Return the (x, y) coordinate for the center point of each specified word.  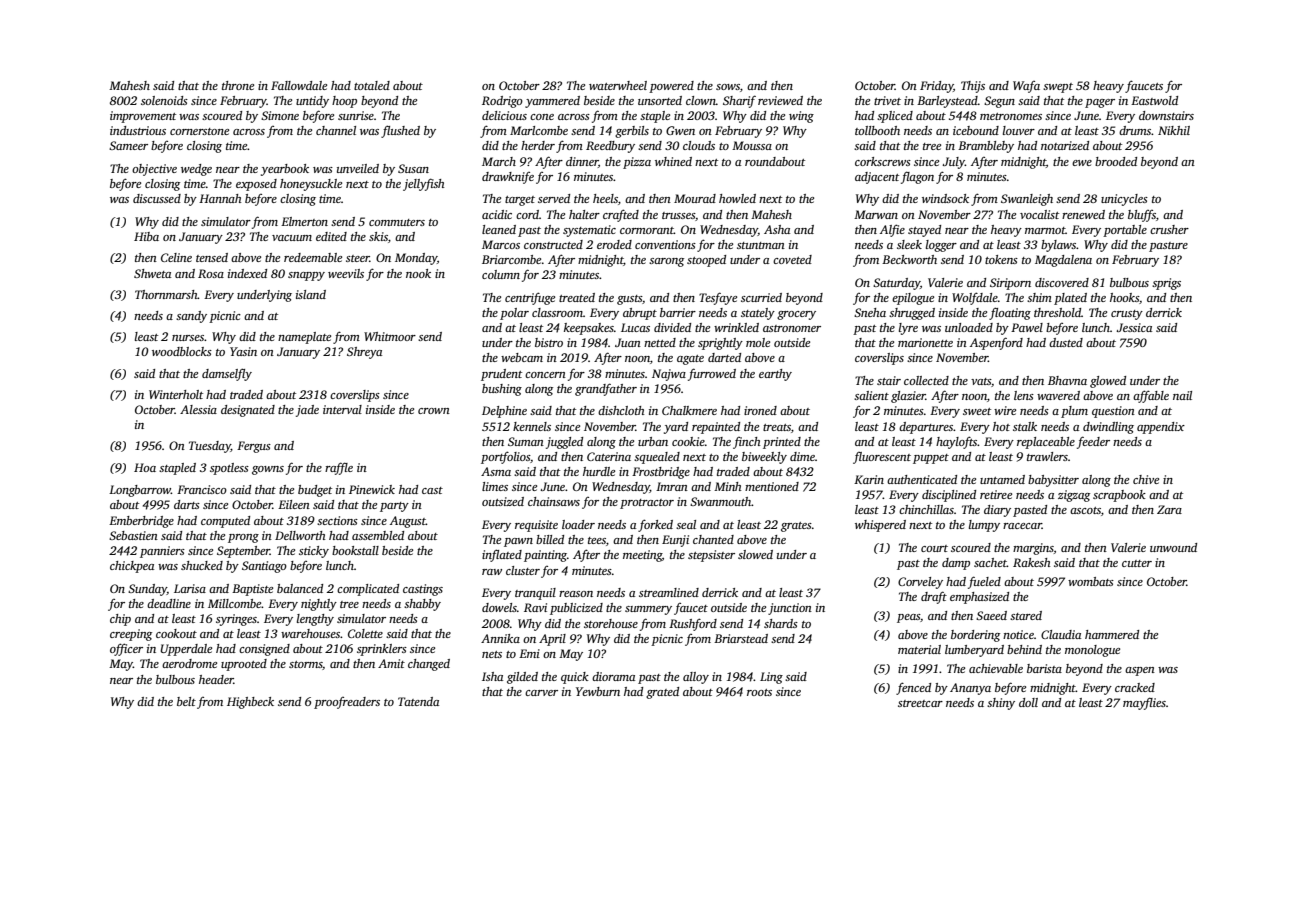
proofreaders (347, 703)
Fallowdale (299, 85)
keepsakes (589, 329)
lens (1024, 395)
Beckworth (909, 259)
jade (307, 411)
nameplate (304, 338)
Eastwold (1154, 100)
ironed (760, 410)
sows (728, 87)
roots (759, 692)
